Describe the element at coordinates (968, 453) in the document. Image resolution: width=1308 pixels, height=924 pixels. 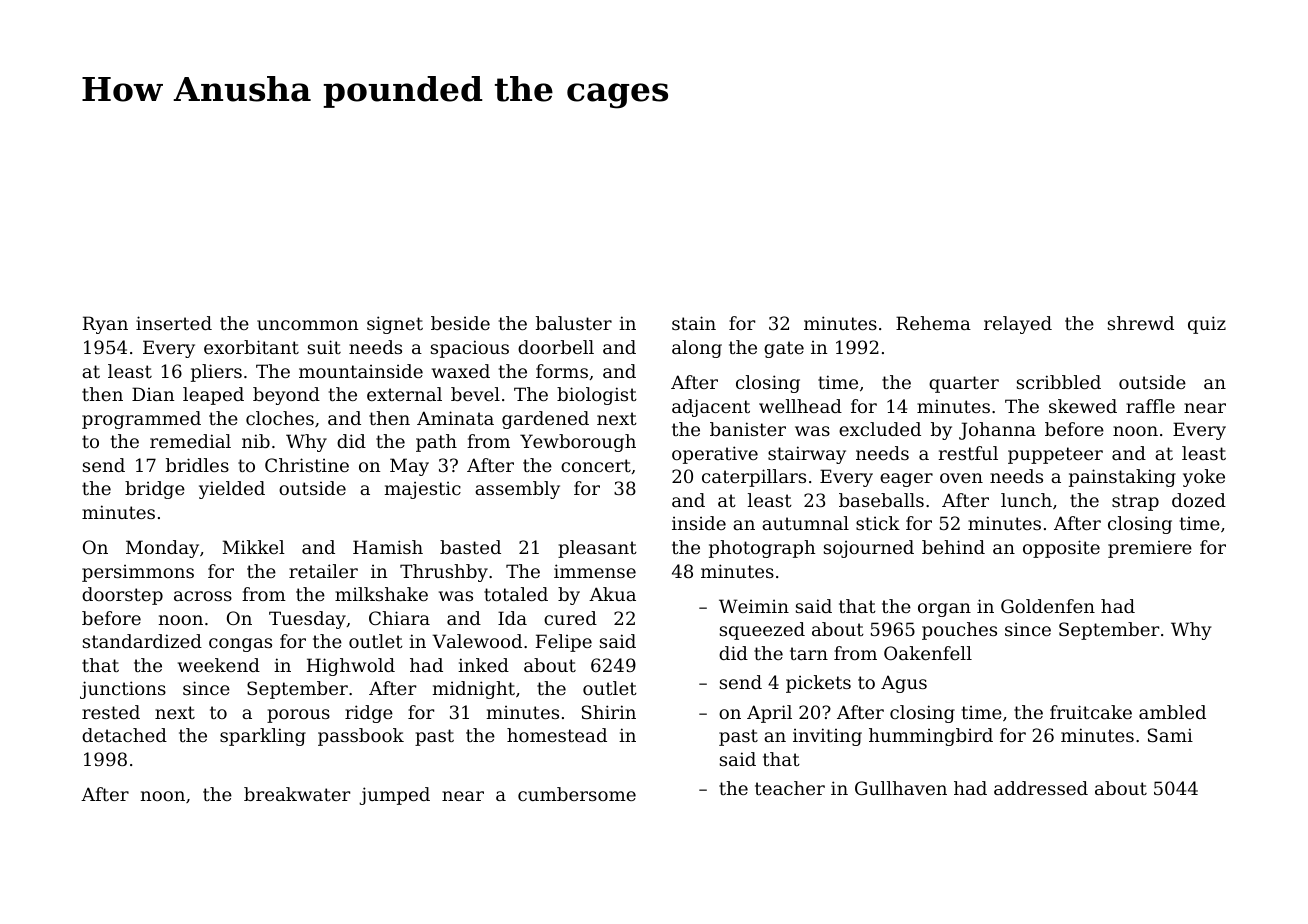
I see `restful` at that location.
